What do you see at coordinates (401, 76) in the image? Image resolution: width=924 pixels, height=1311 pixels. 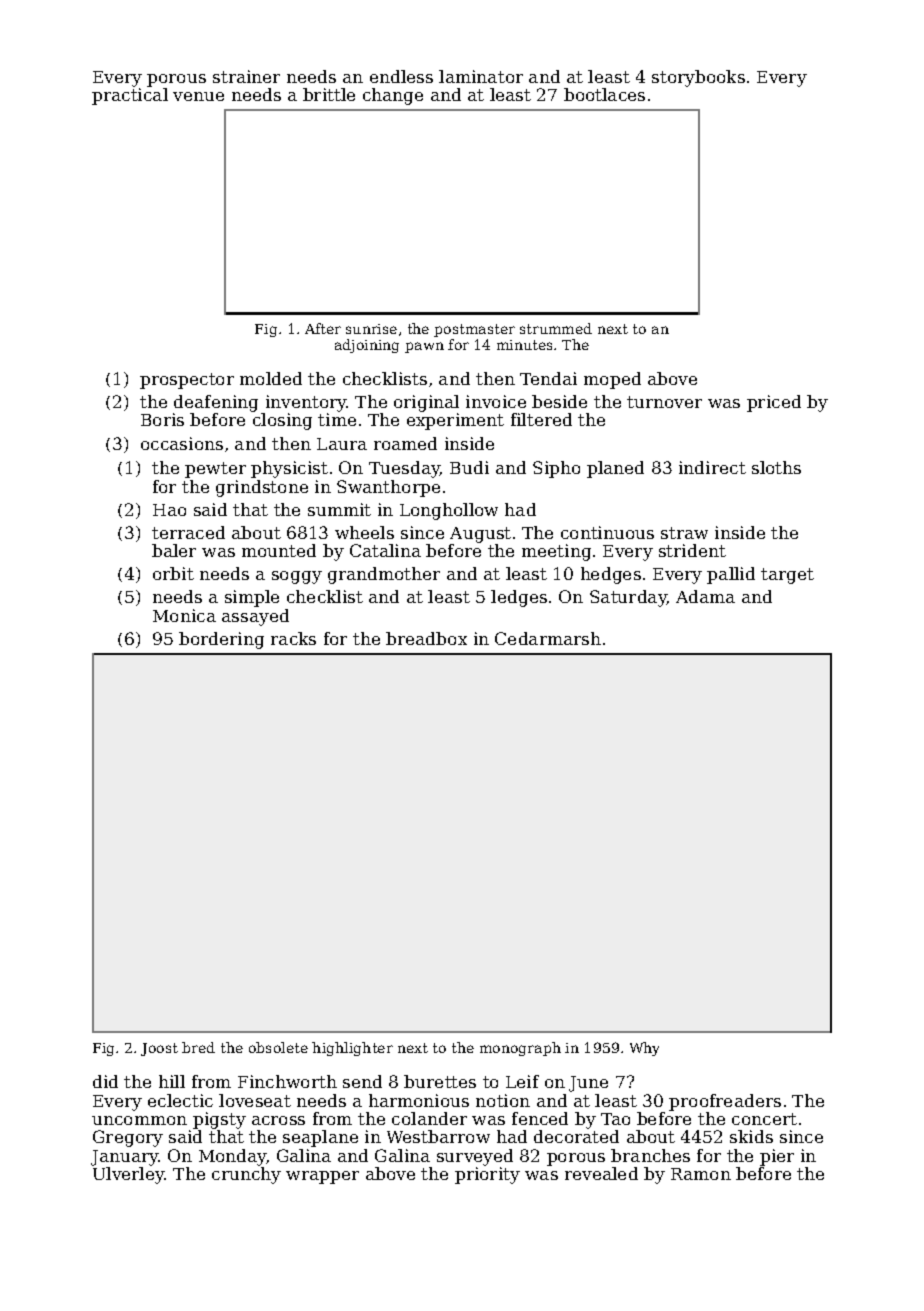 I see `endless` at bounding box center [401, 76].
